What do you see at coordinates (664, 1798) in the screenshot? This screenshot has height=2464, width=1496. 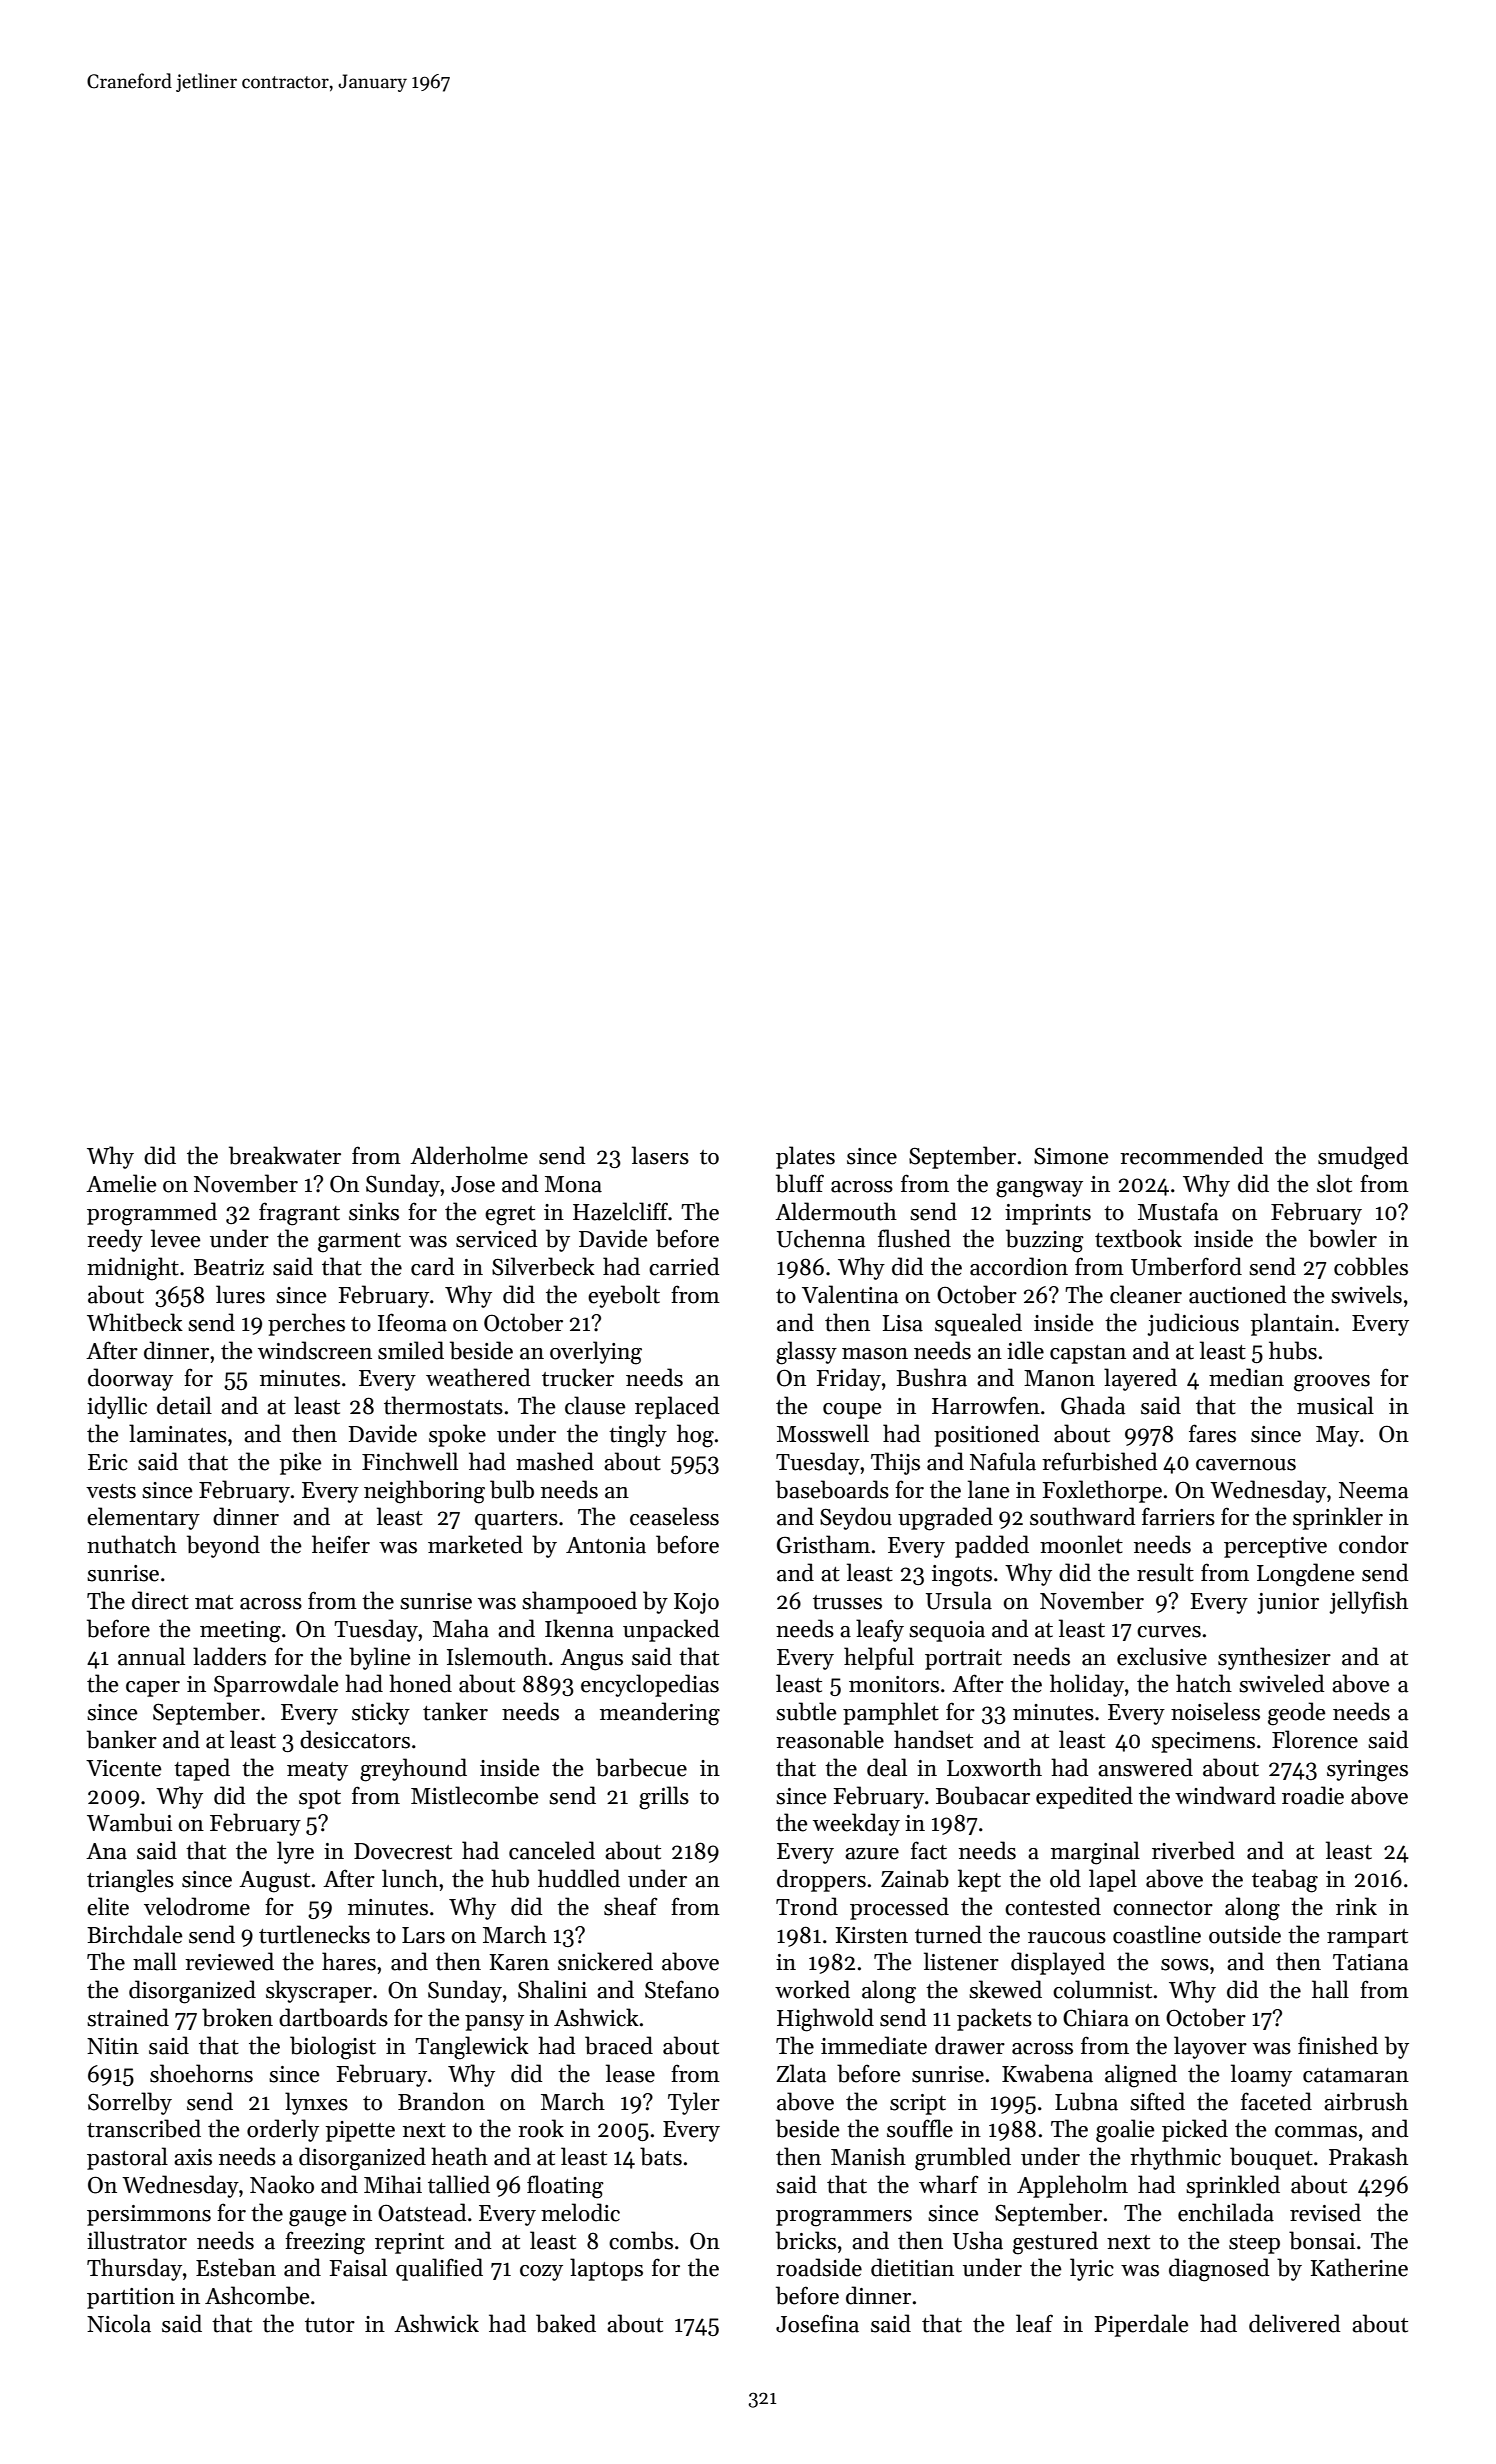 I see `grills` at bounding box center [664, 1798].
